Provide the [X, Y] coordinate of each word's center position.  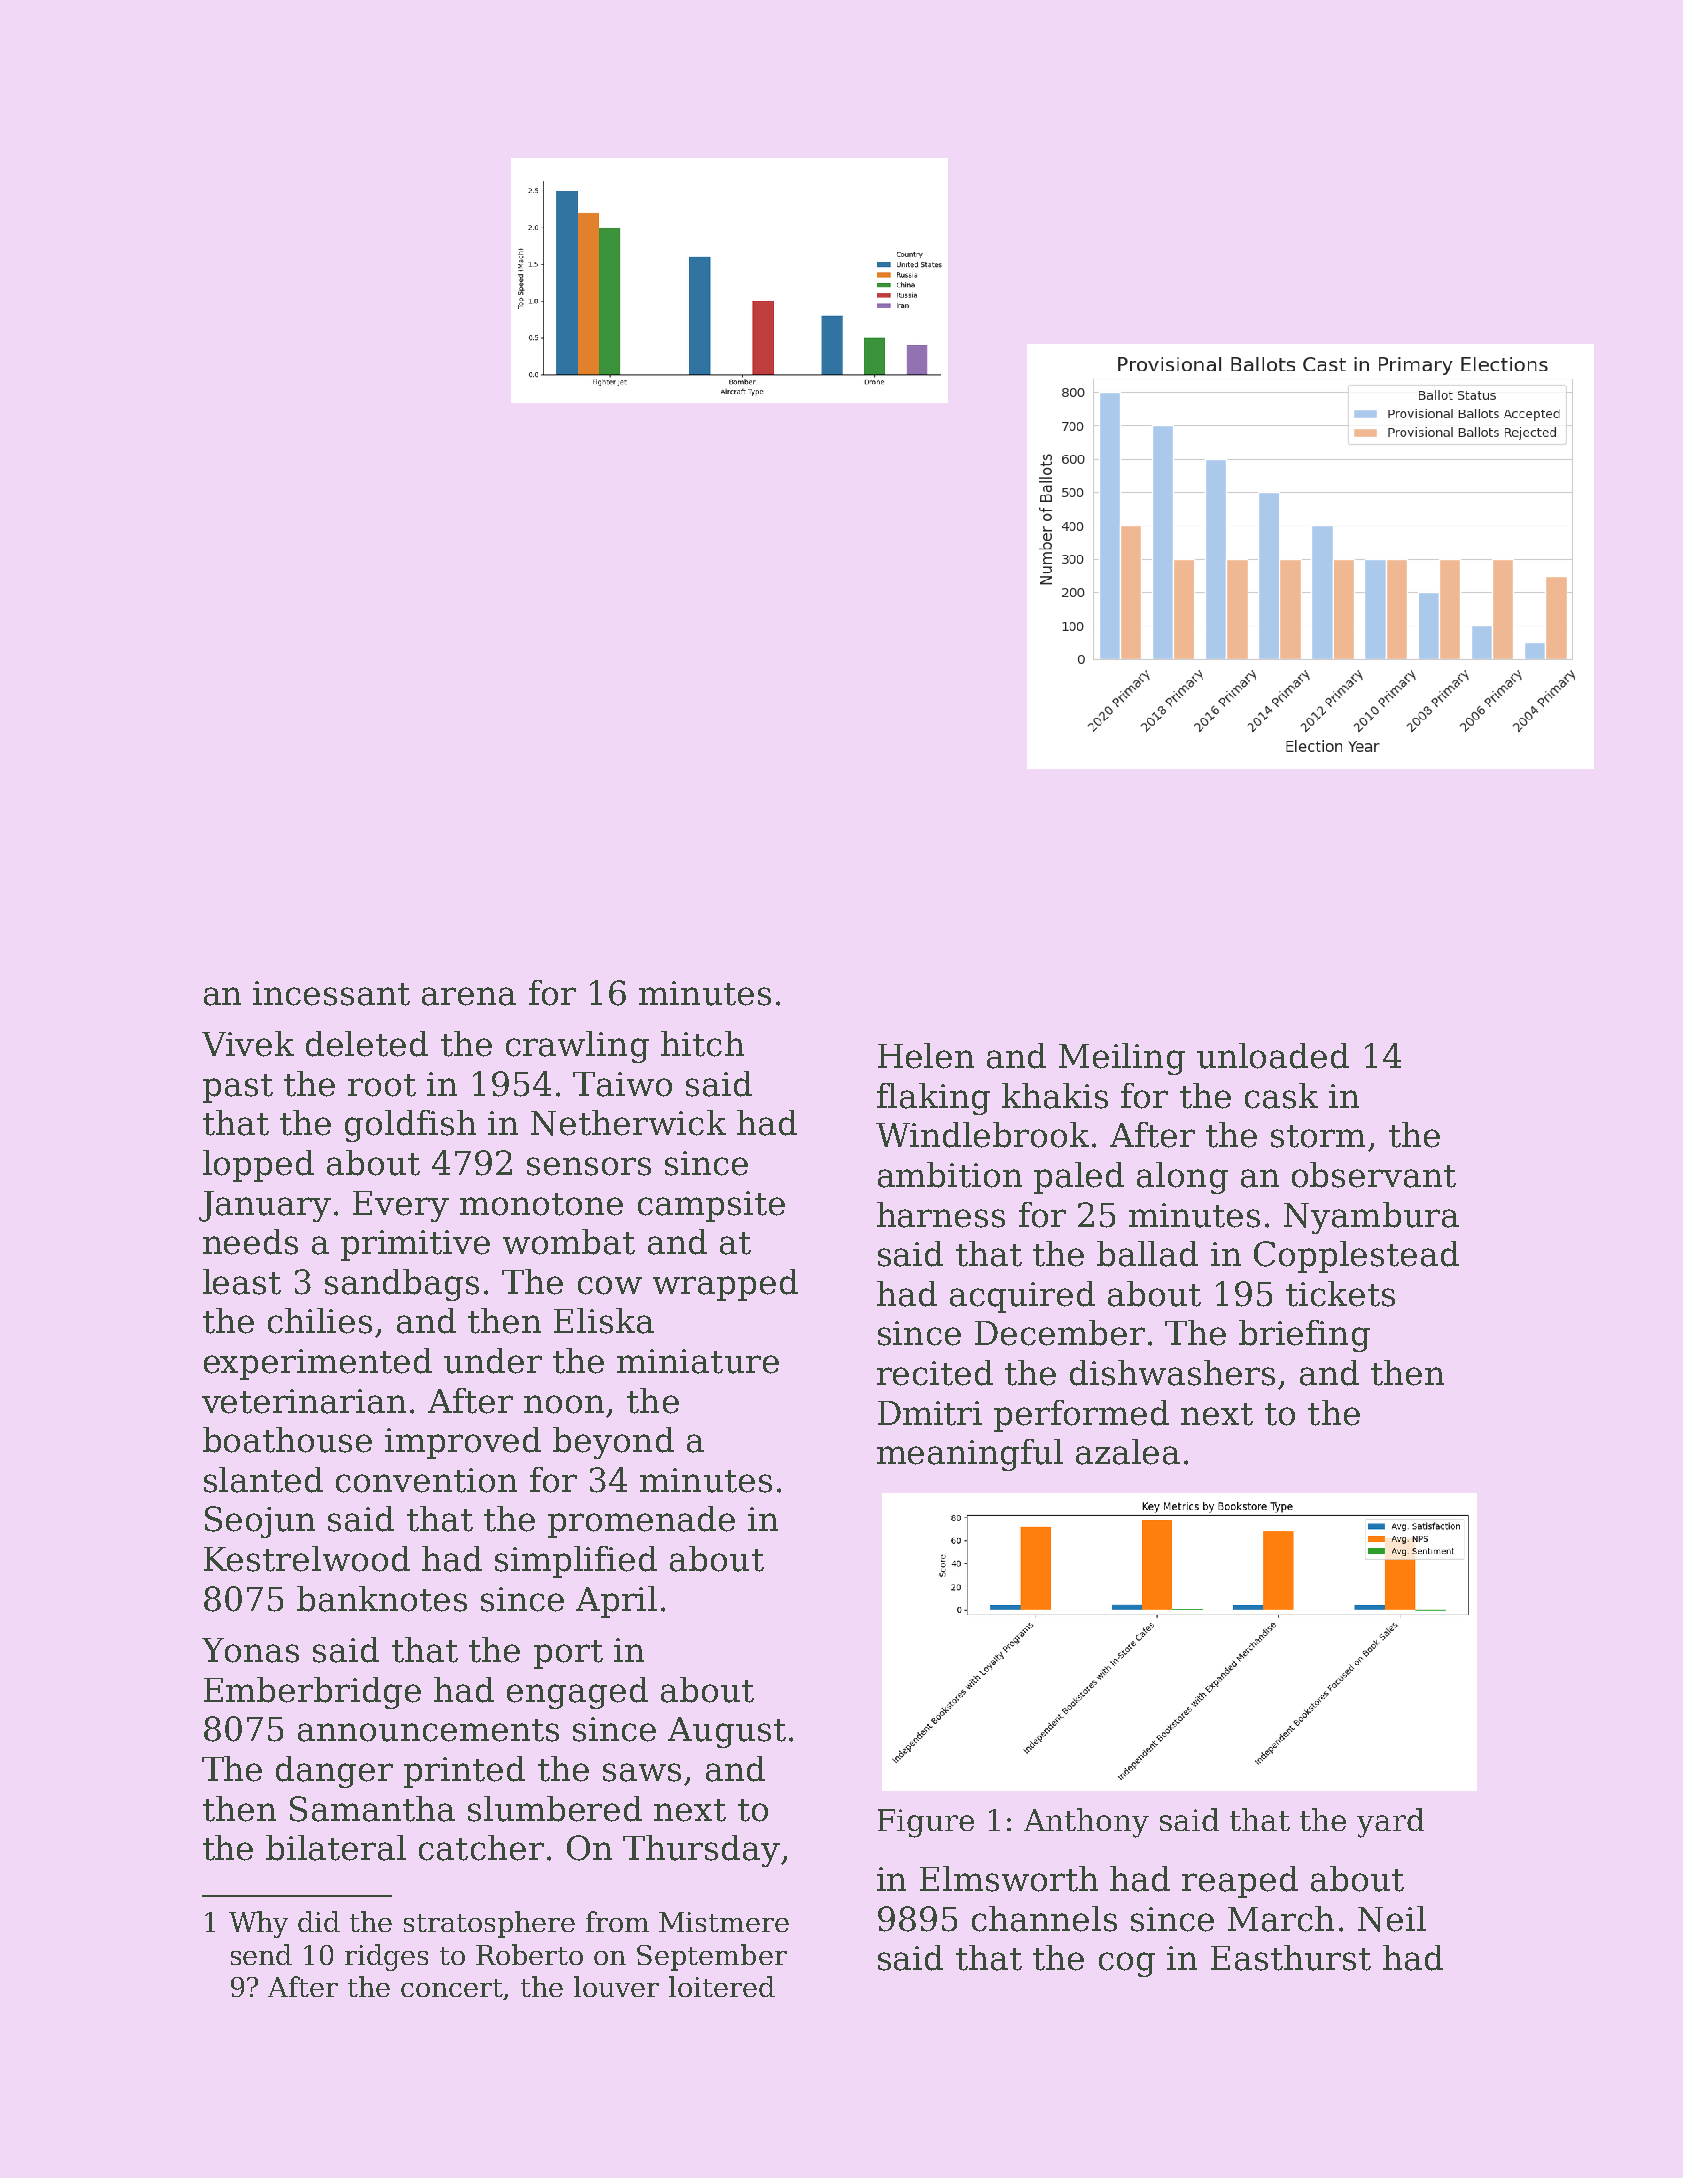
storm [1318, 1136]
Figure [926, 1823]
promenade [641, 1522]
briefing [1304, 1336]
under [493, 1361]
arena [469, 996]
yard [1390, 1823]
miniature [698, 1361]
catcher [481, 1848]
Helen [926, 1056]
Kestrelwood [307, 1559]
